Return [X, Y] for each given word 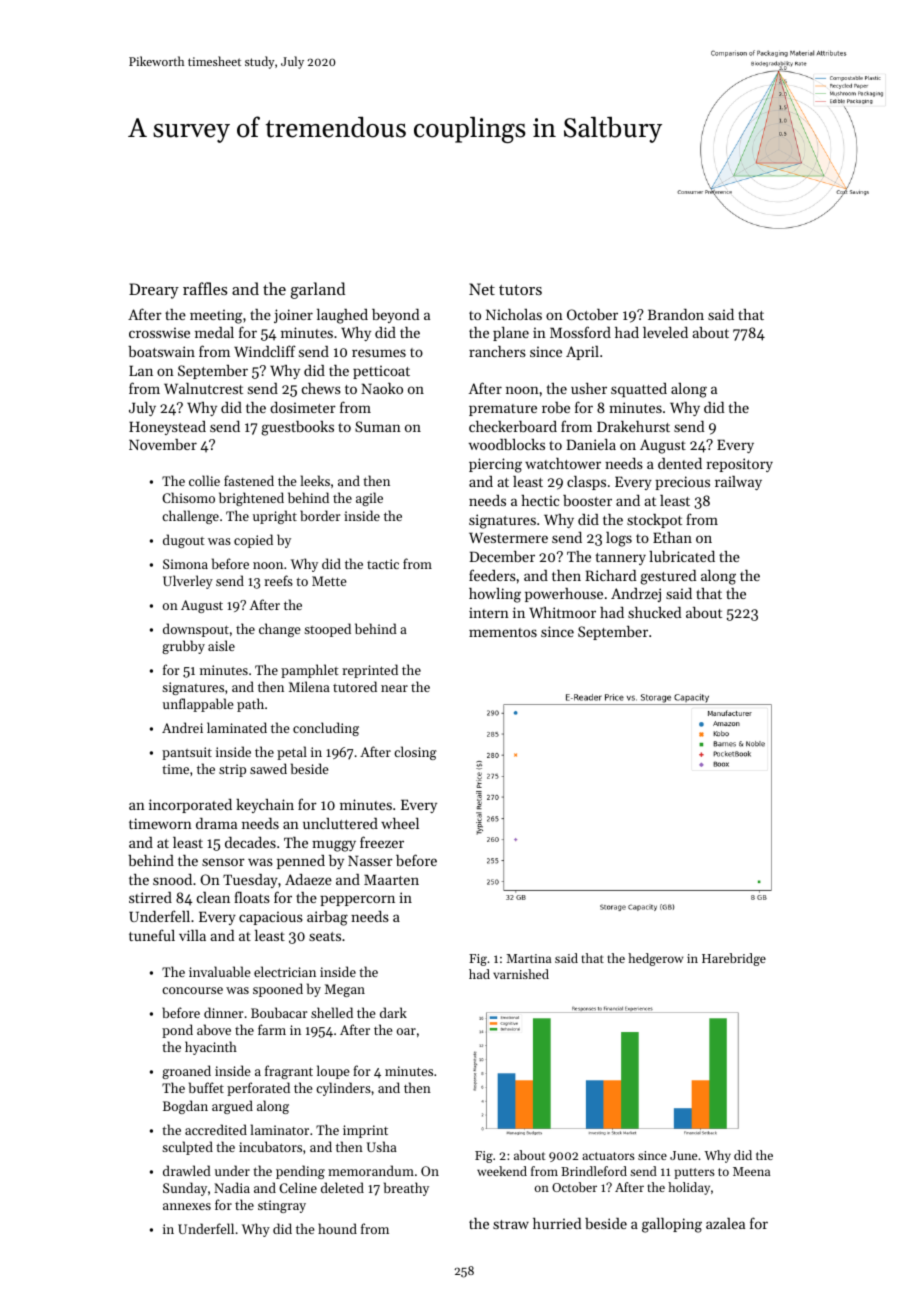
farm [272, 1029]
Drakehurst [633, 426]
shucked [654, 612]
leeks [315, 480]
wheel [400, 823]
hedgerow [655, 959]
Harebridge [734, 959]
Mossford [580, 332]
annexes [187, 1206]
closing [415, 753]
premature [503, 410]
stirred [150, 897]
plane [511, 334]
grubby [183, 647]
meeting [216, 316]
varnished [521, 974]
